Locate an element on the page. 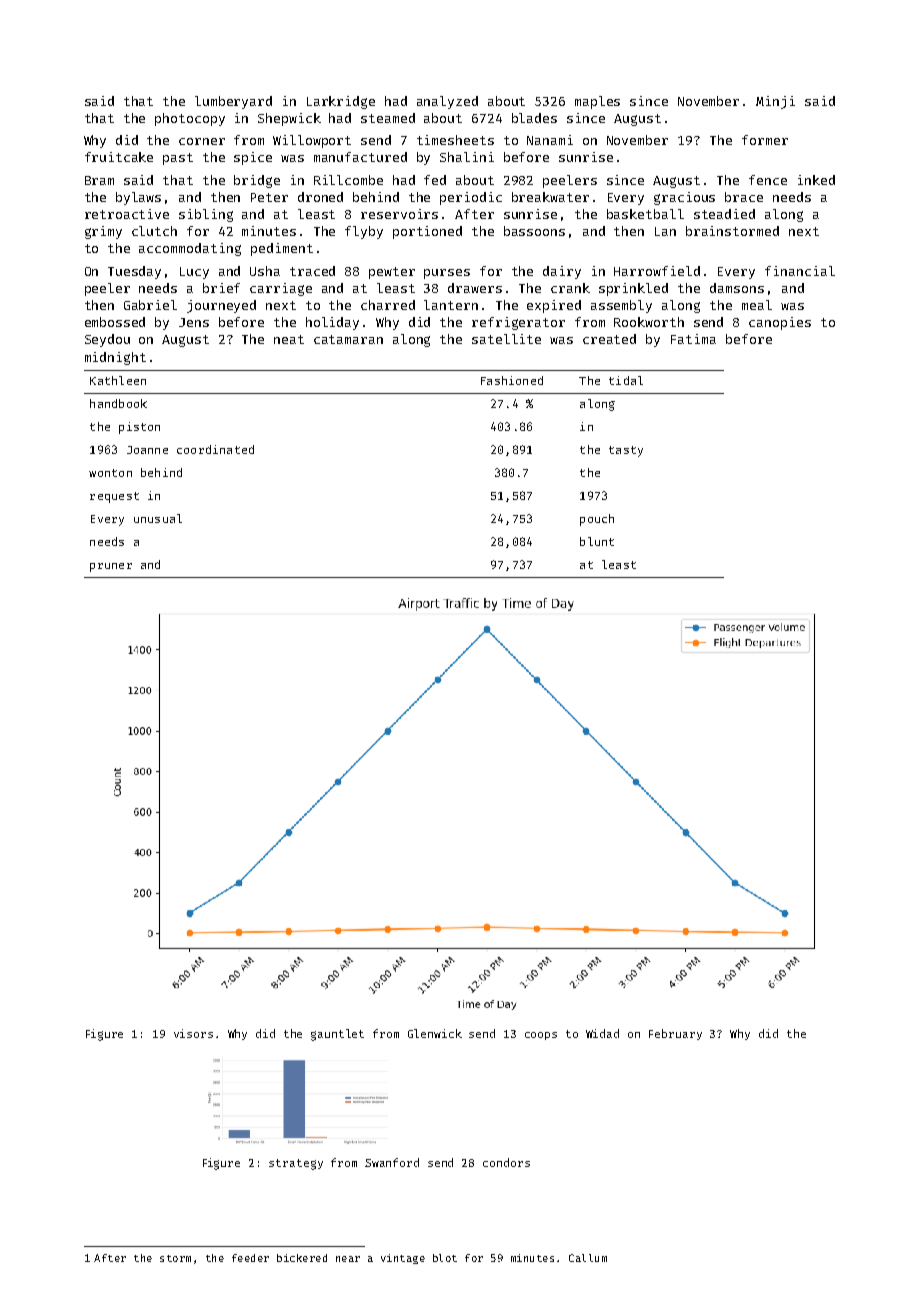  Widad is located at coordinates (602, 1033).
